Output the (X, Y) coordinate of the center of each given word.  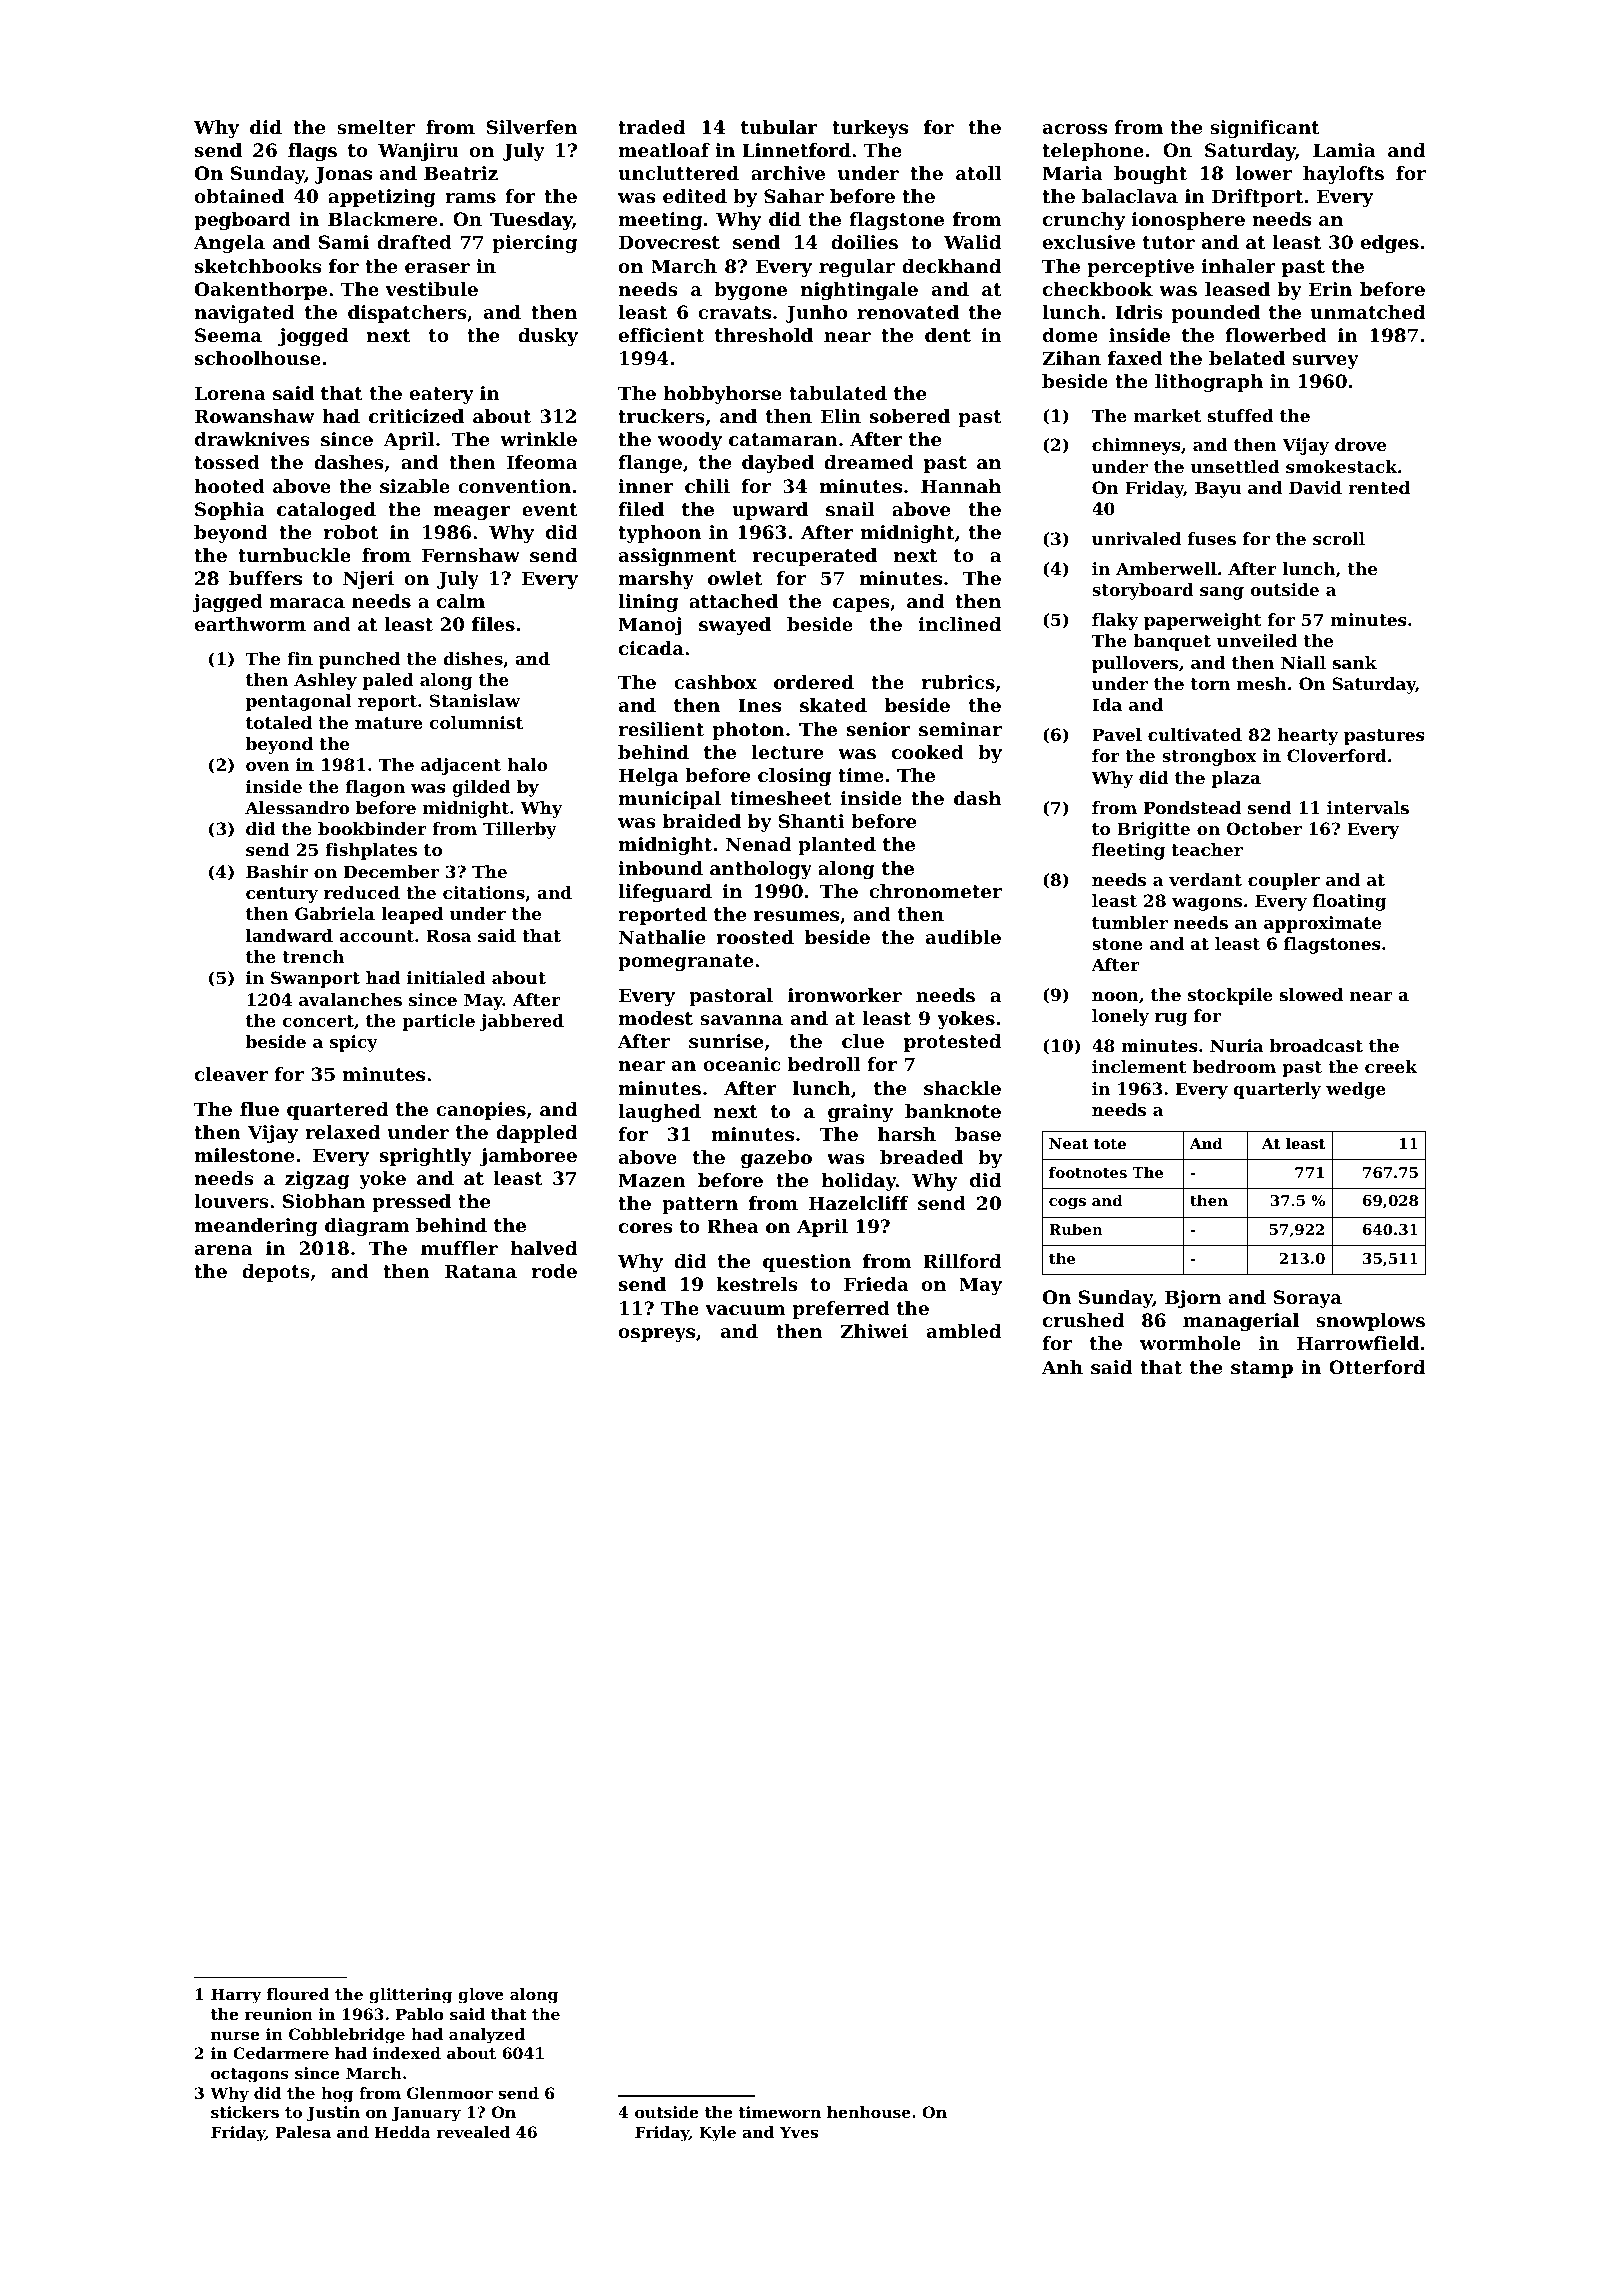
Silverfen (531, 127)
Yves (799, 2132)
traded (651, 127)
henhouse (869, 2112)
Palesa (303, 2132)
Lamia (1344, 150)
